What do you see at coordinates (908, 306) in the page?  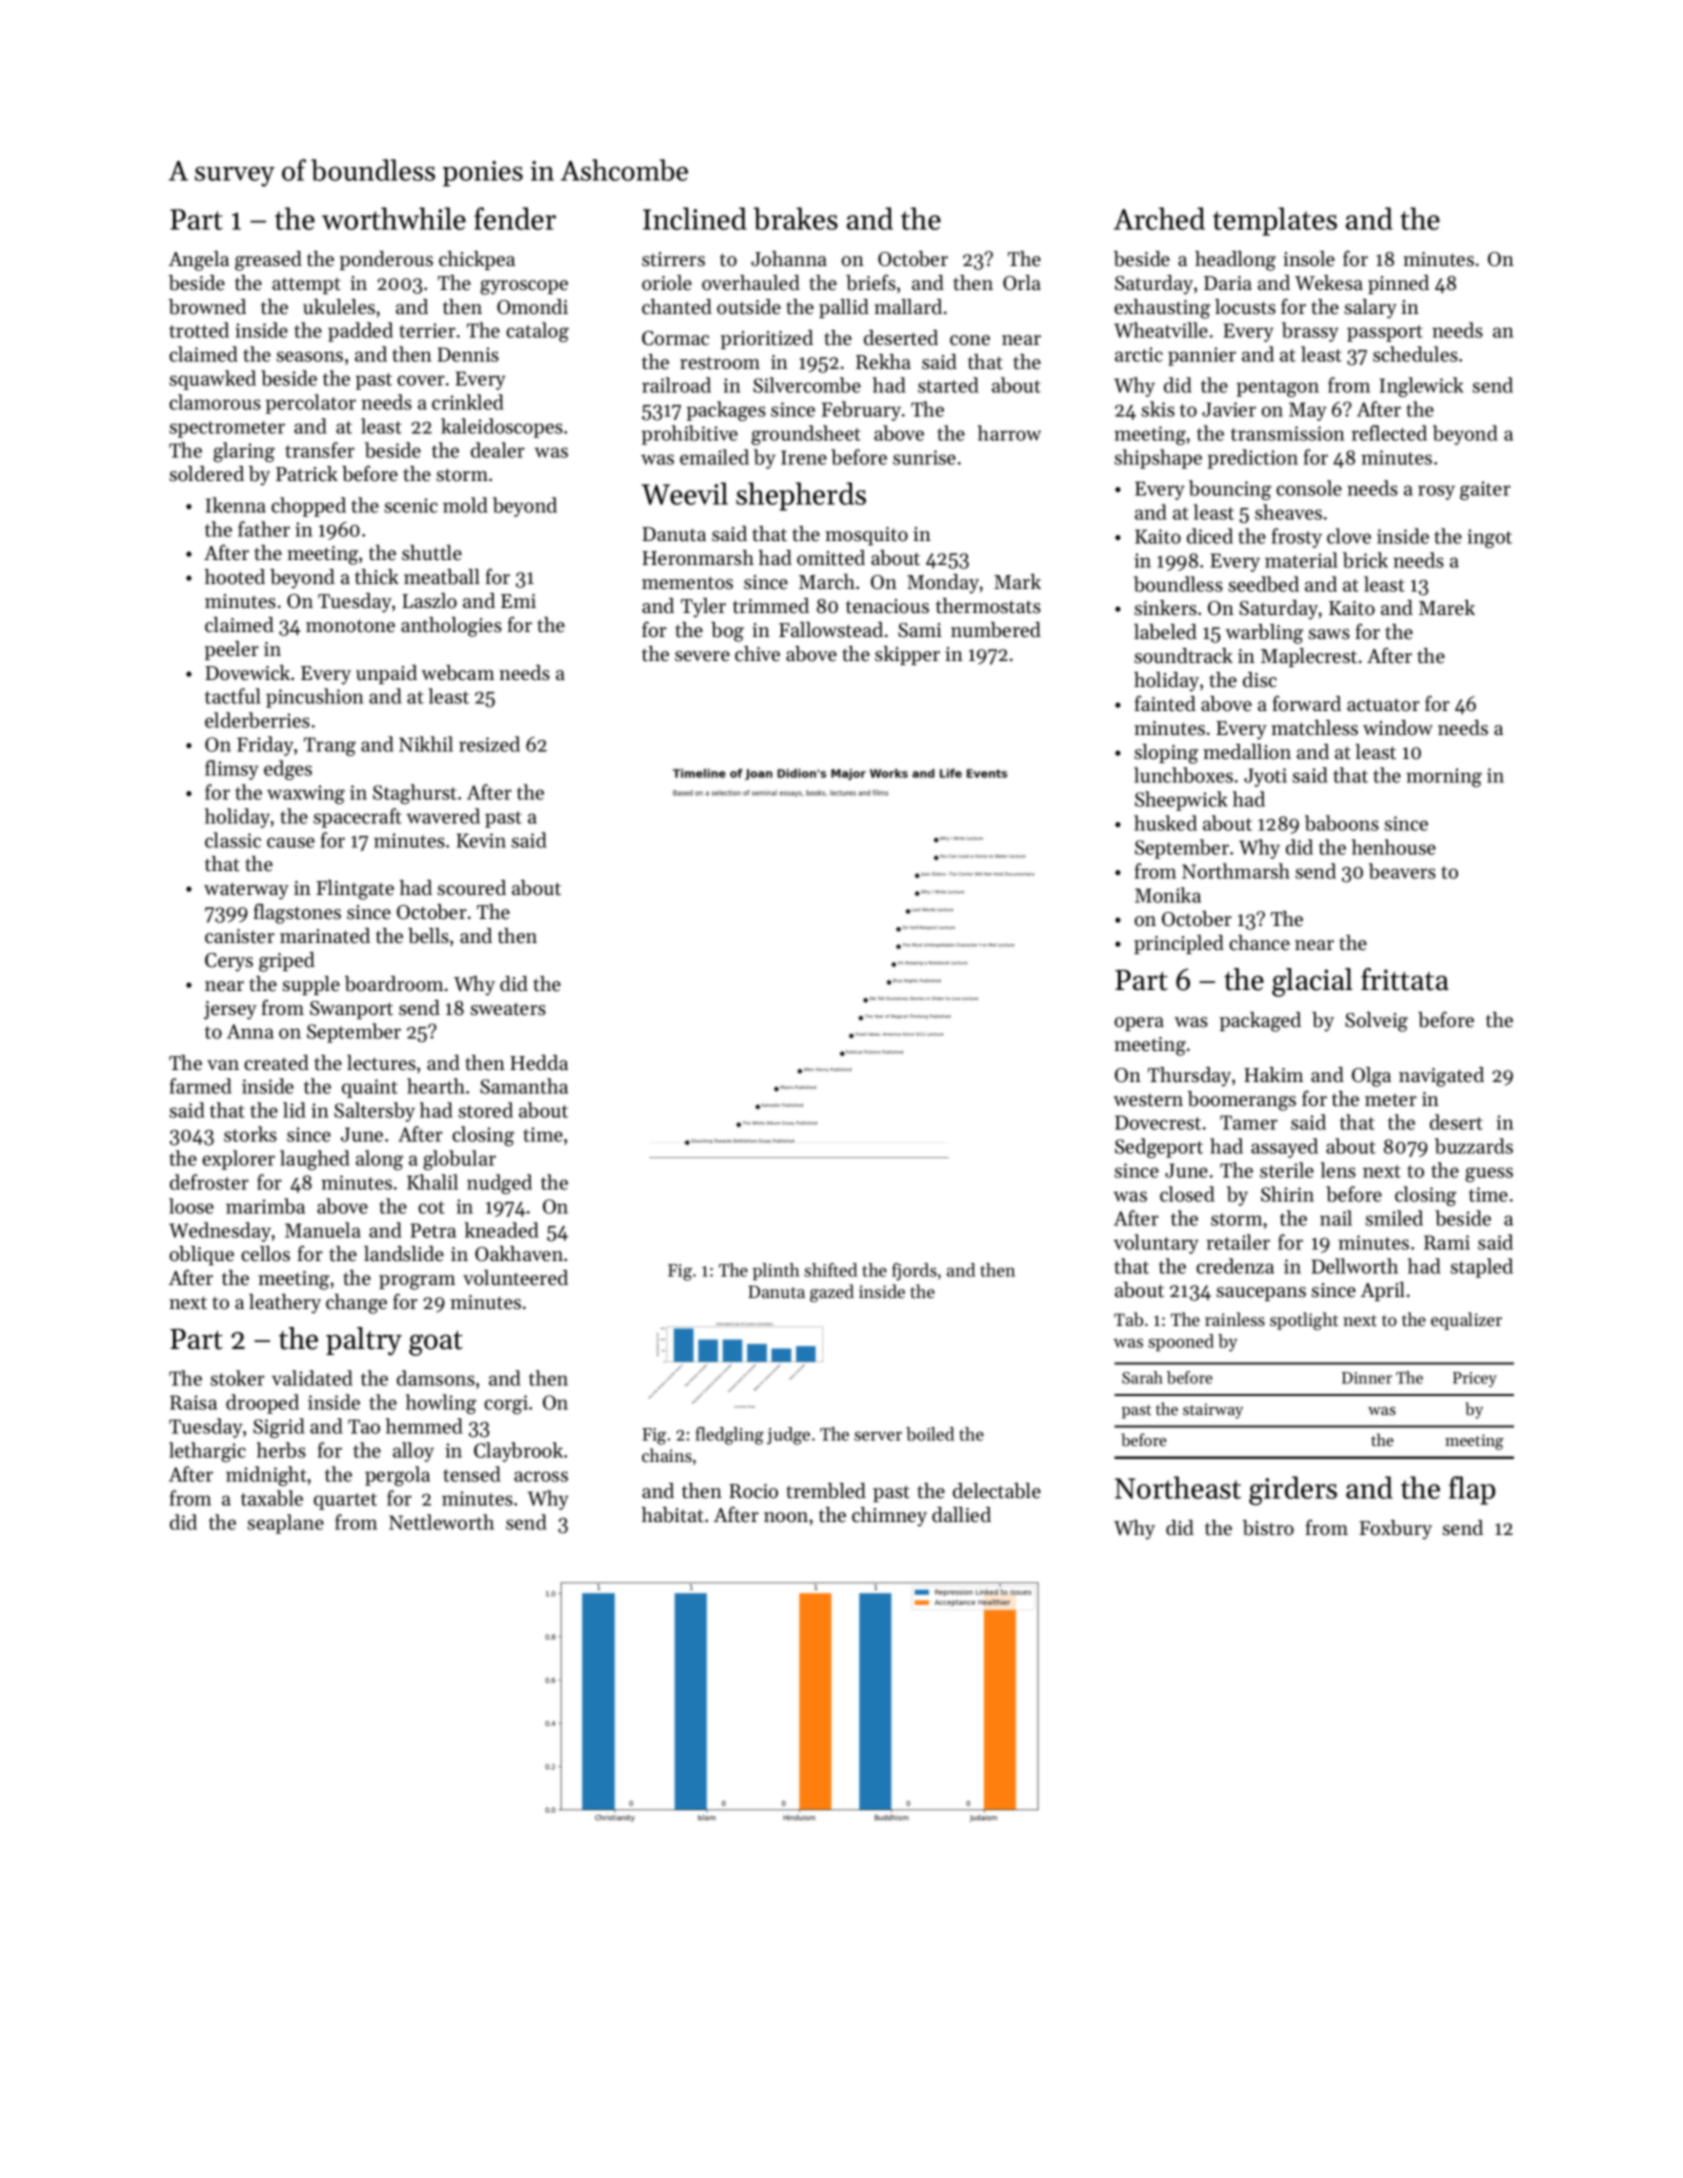 I see `mallard` at bounding box center [908, 306].
